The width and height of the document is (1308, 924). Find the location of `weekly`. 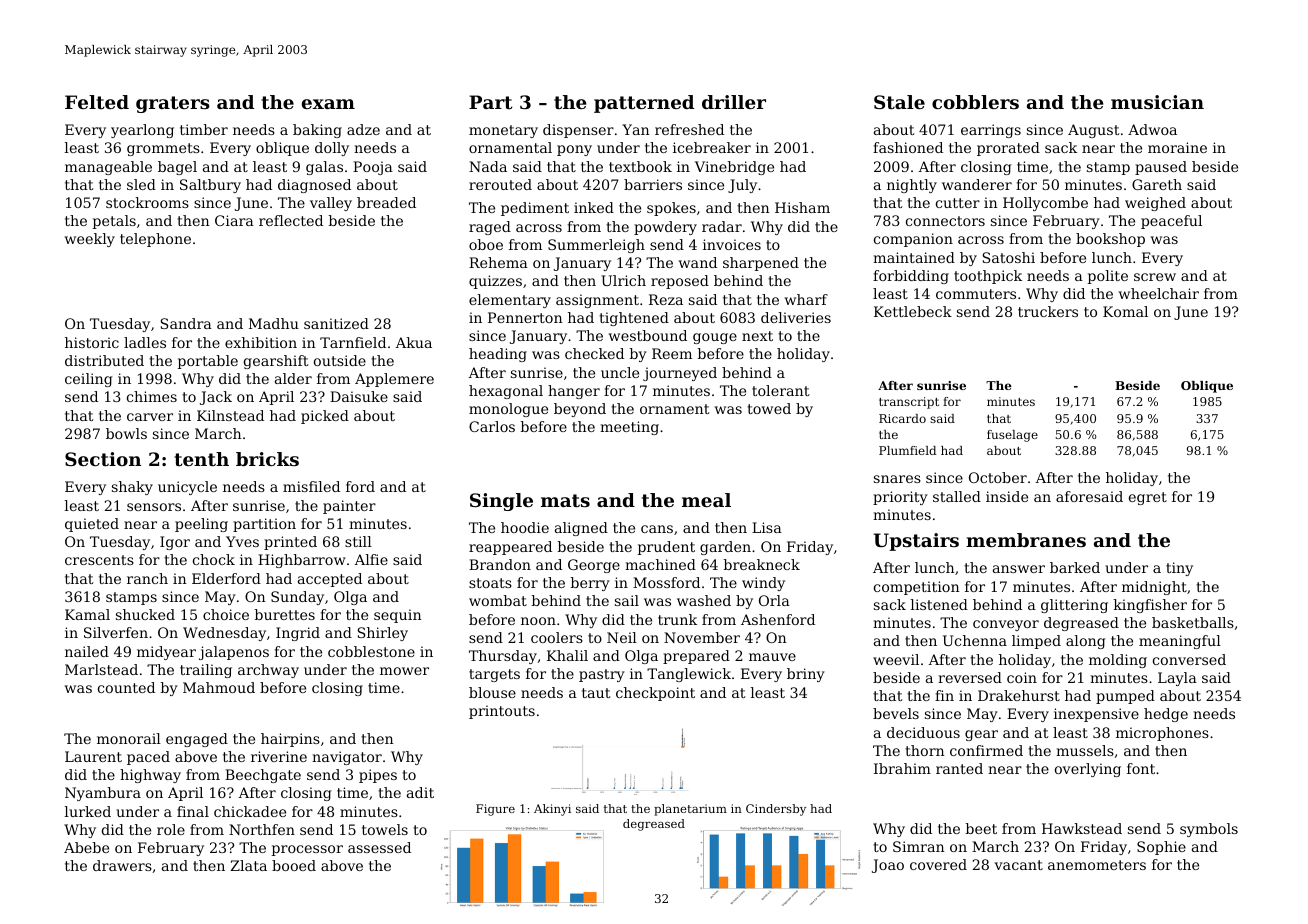

weekly is located at coordinates (90, 240).
